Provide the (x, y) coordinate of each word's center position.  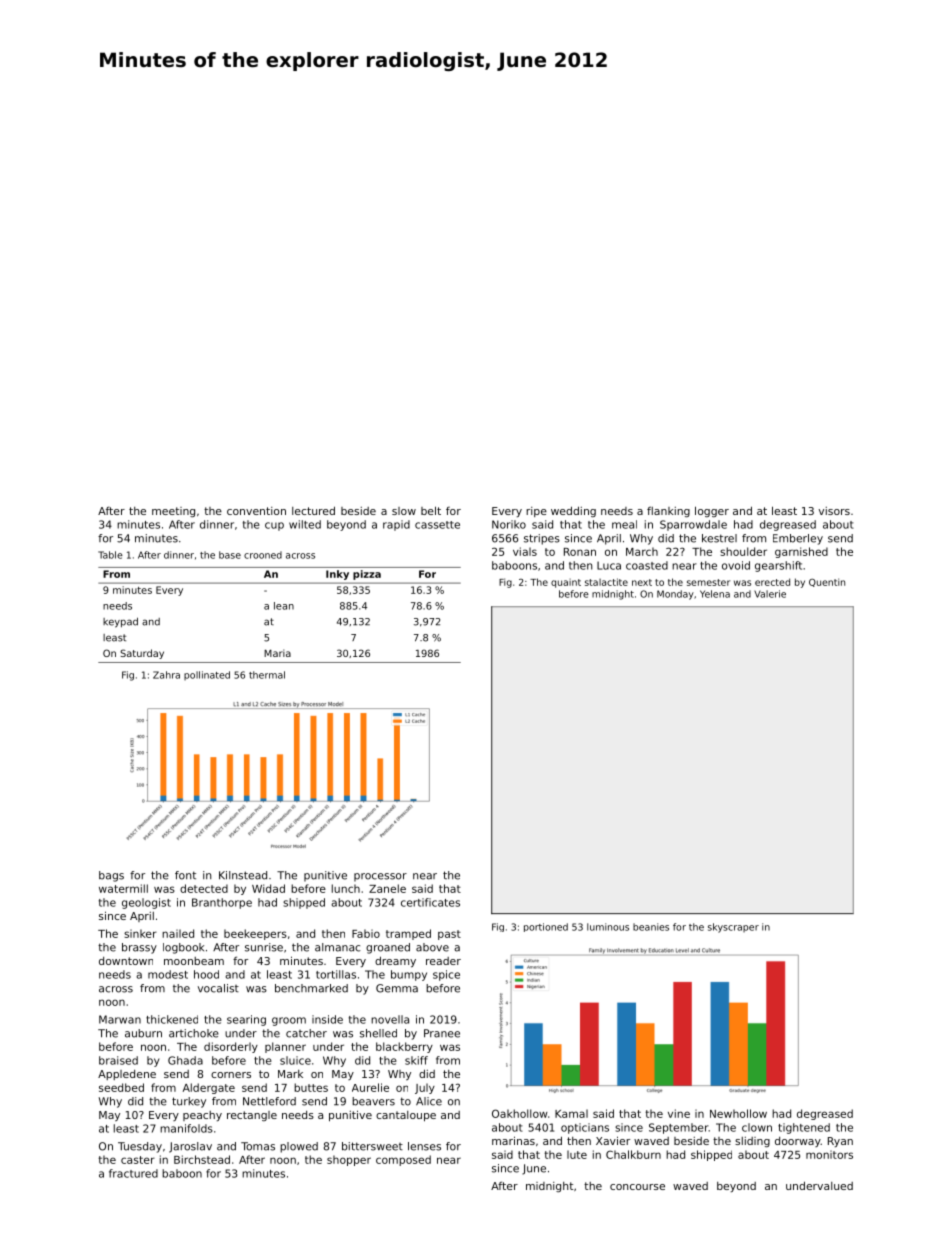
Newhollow (738, 1113)
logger (712, 511)
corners (231, 1075)
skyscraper (733, 928)
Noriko (509, 524)
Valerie (770, 594)
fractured (133, 1173)
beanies (651, 927)
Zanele (387, 888)
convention (256, 511)
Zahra (166, 675)
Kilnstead (243, 875)
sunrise (264, 947)
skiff (416, 1060)
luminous (608, 927)
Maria (277, 653)
